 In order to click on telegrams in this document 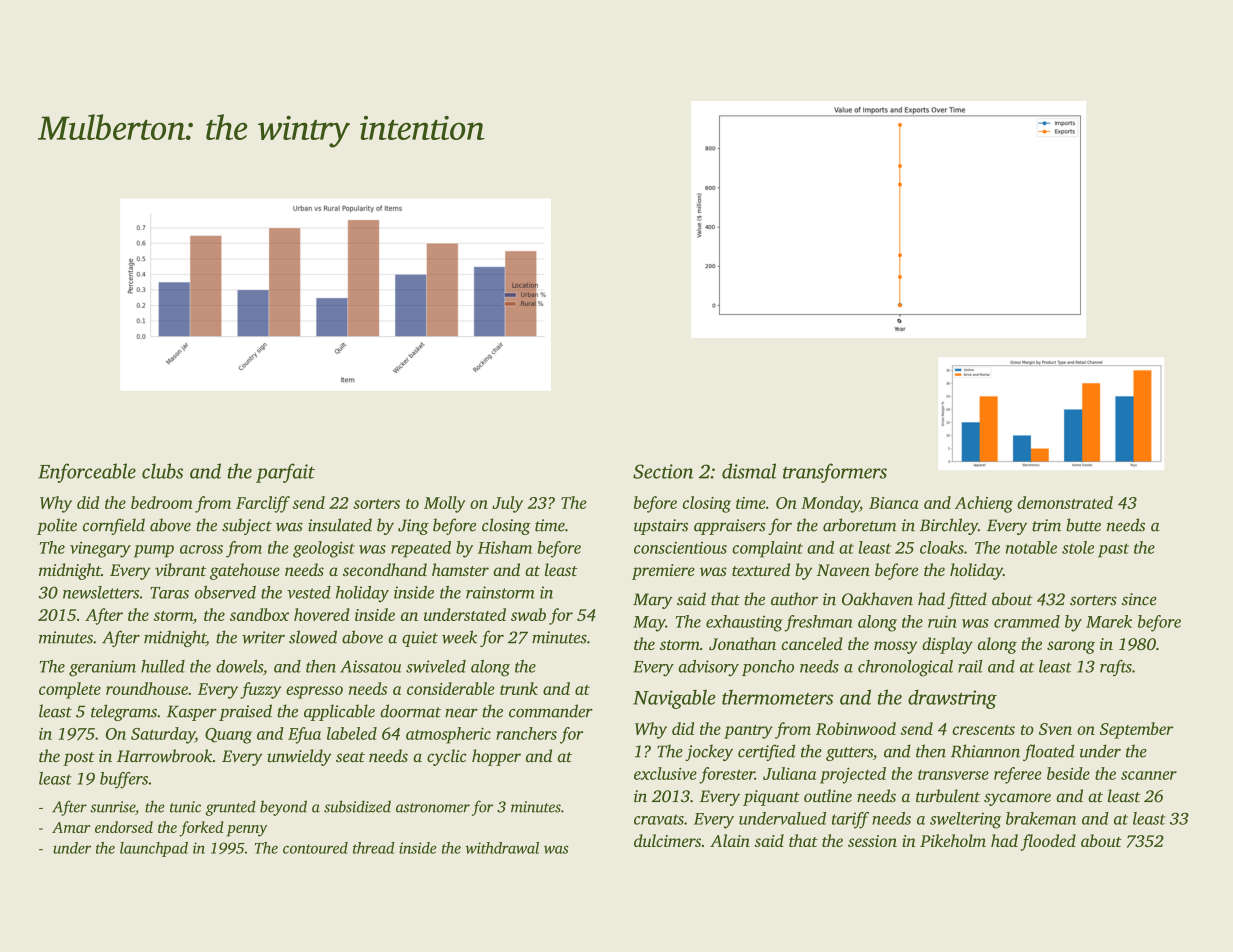, I will do `click(124, 712)`.
